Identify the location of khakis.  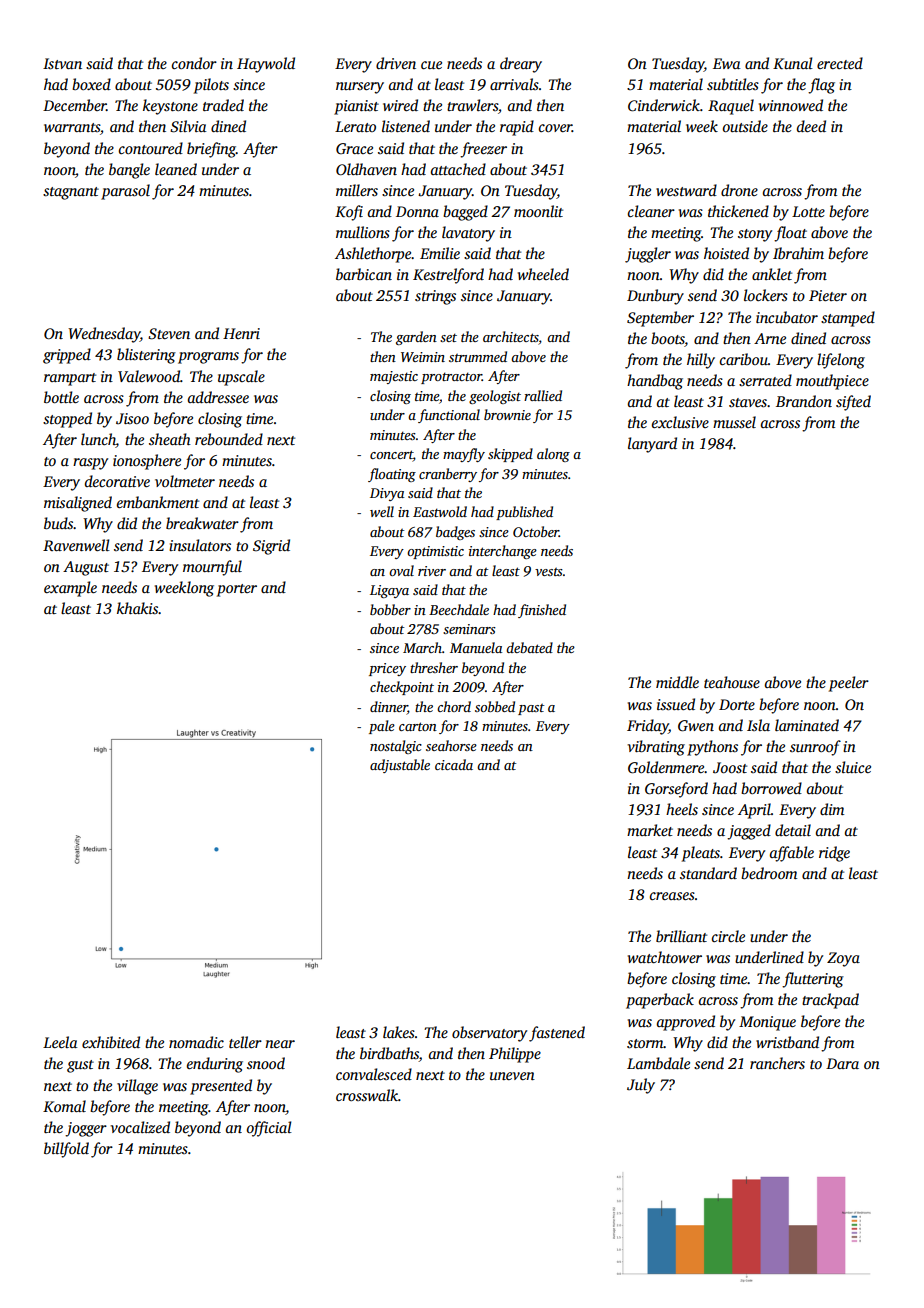
(137, 608).
